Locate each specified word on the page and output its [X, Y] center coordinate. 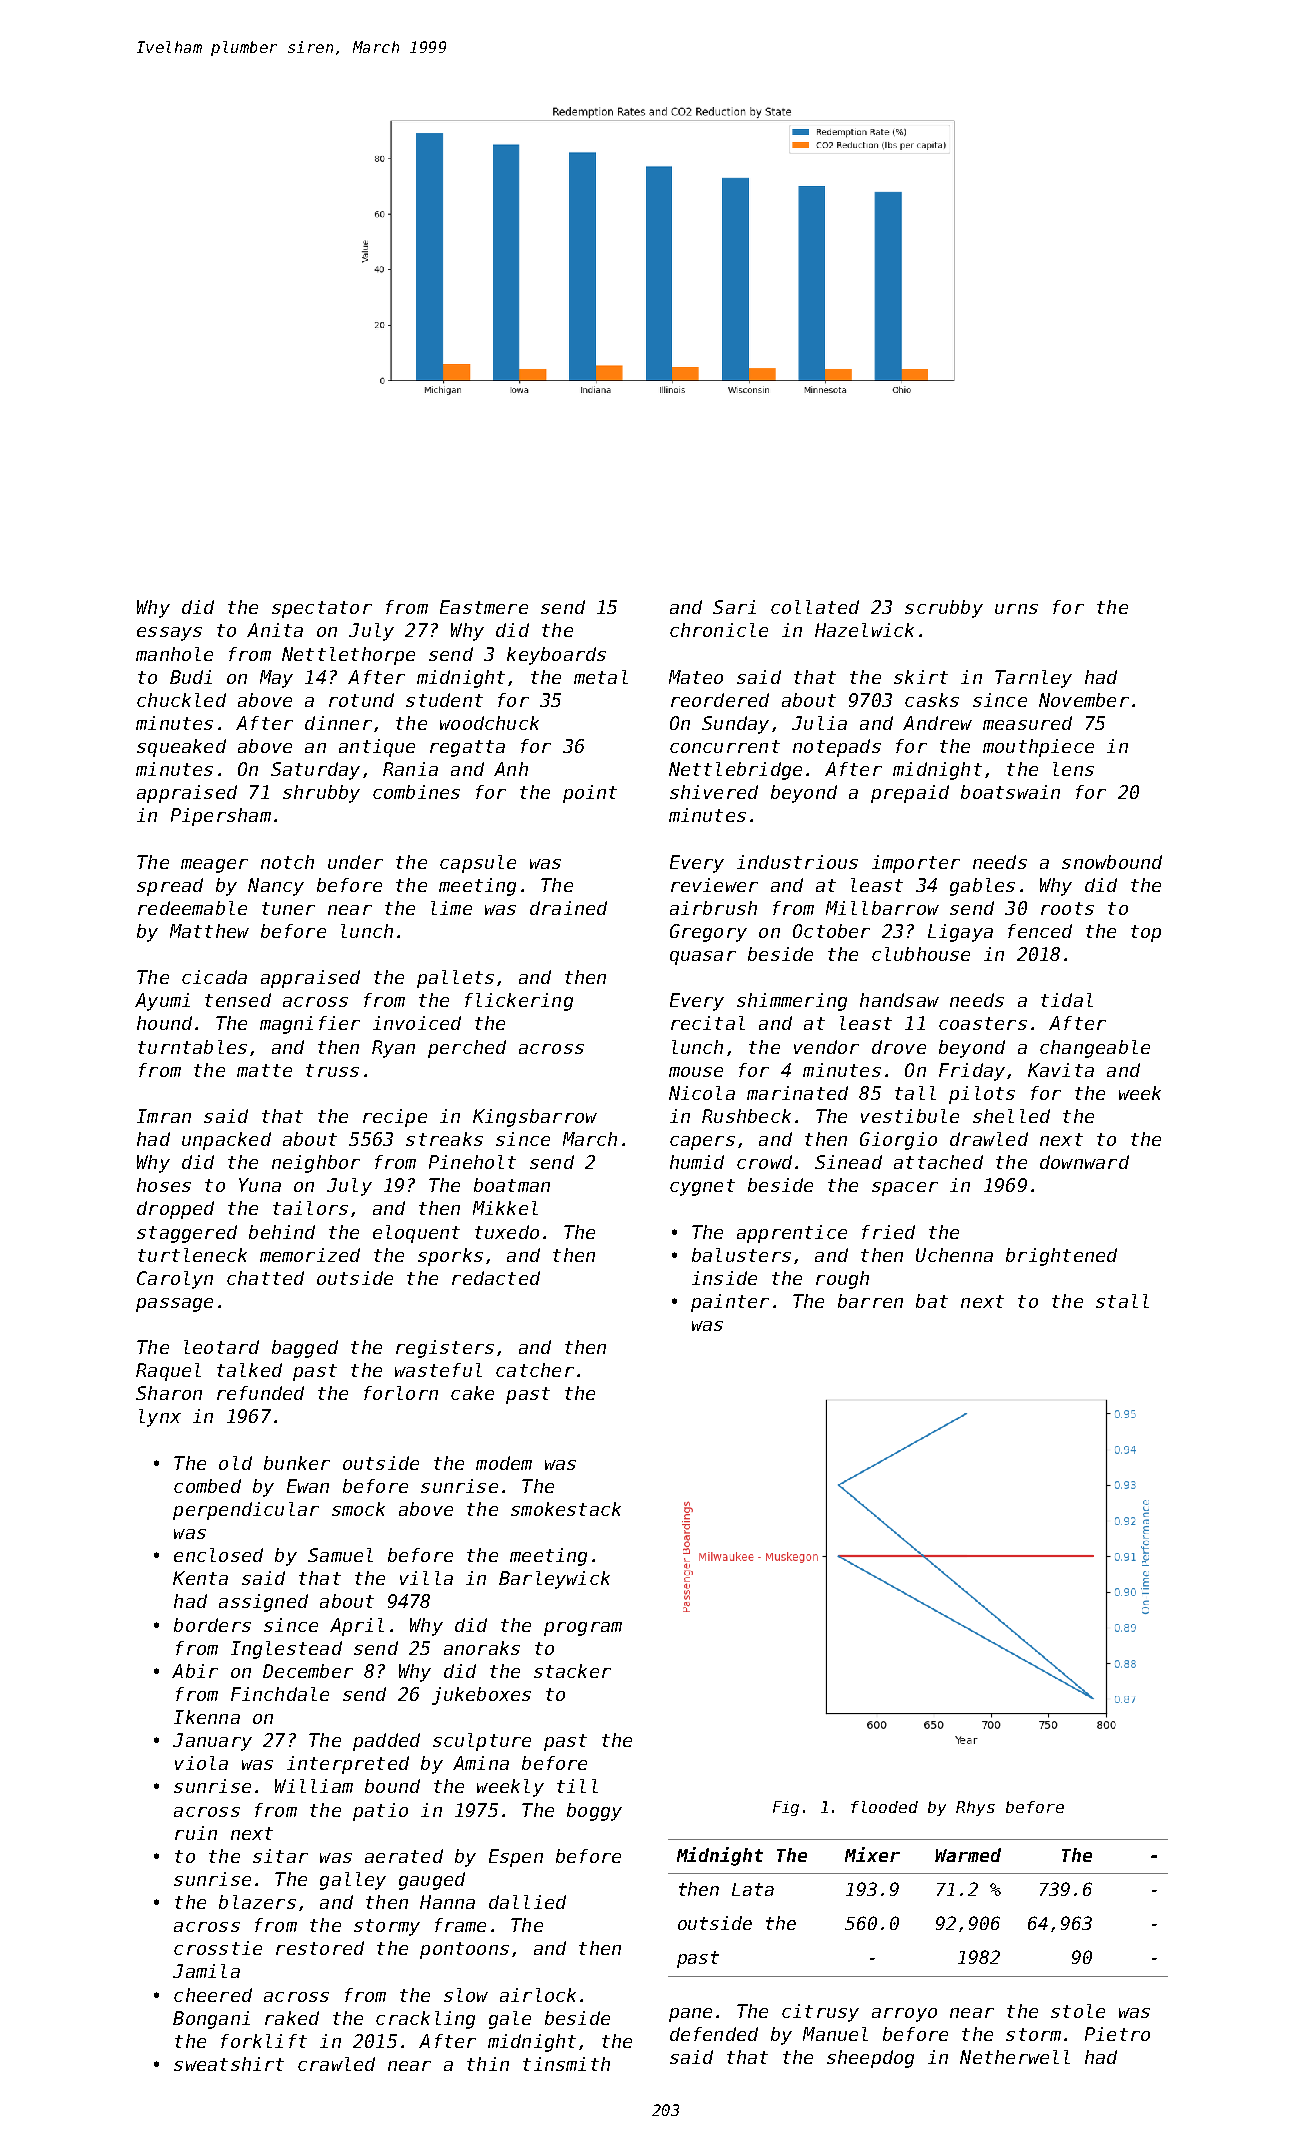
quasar [703, 958]
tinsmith [566, 2064]
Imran [164, 1116]
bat [932, 1301]
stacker [572, 1671]
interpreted [348, 1765]
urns [1016, 609]
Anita [275, 630]
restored [320, 1948]
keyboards [556, 656]
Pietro [1117, 2034]
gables [982, 887]
